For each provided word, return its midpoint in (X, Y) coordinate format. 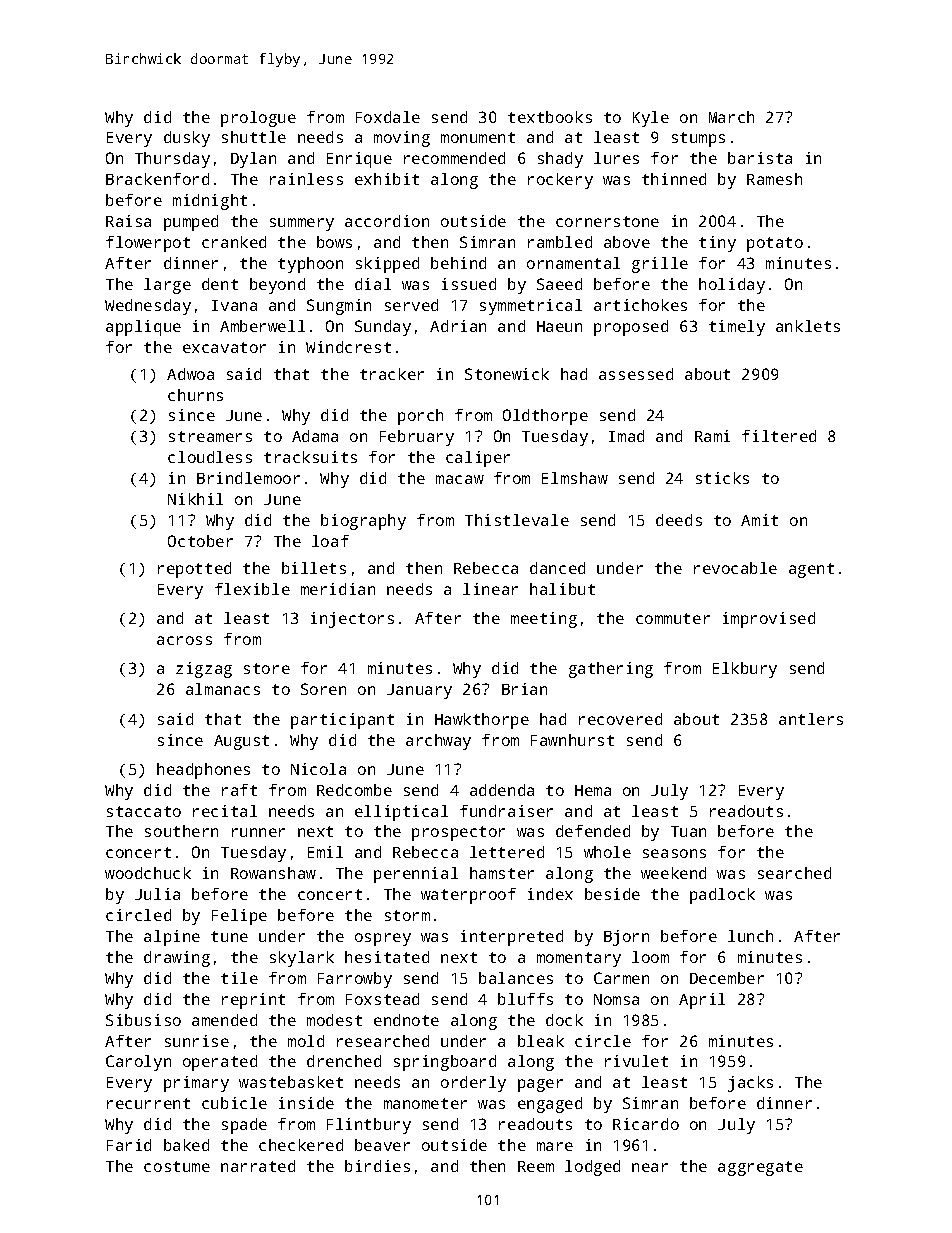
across (184, 640)
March (731, 117)
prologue (258, 119)
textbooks (550, 117)
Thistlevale (517, 520)
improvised (769, 620)
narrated (258, 1166)
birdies (377, 1166)
